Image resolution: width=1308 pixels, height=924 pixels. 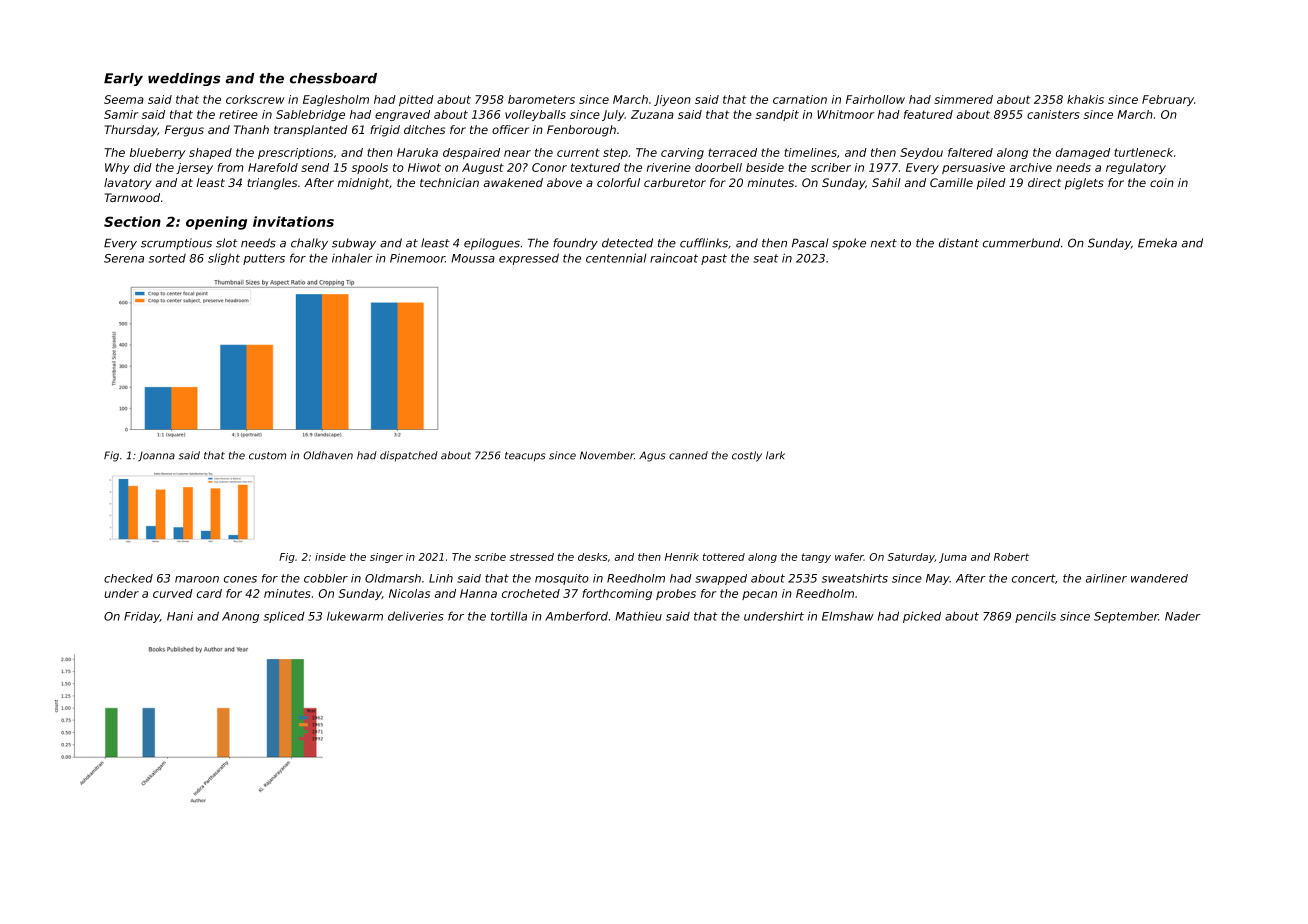 I want to click on expressed, so click(x=529, y=259).
